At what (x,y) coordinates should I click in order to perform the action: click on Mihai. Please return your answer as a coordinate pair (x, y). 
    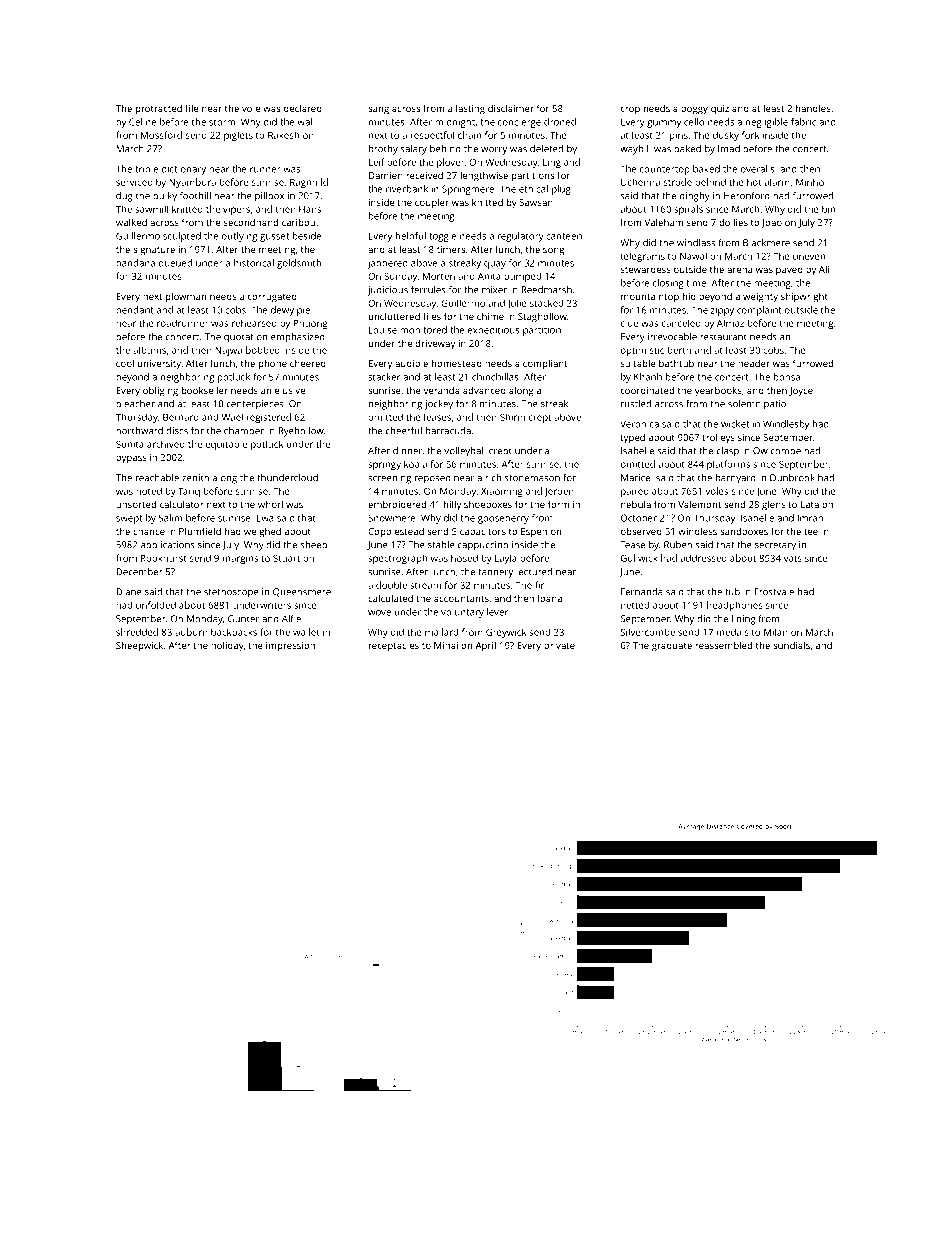
    Looking at the image, I should click on (446, 645).
